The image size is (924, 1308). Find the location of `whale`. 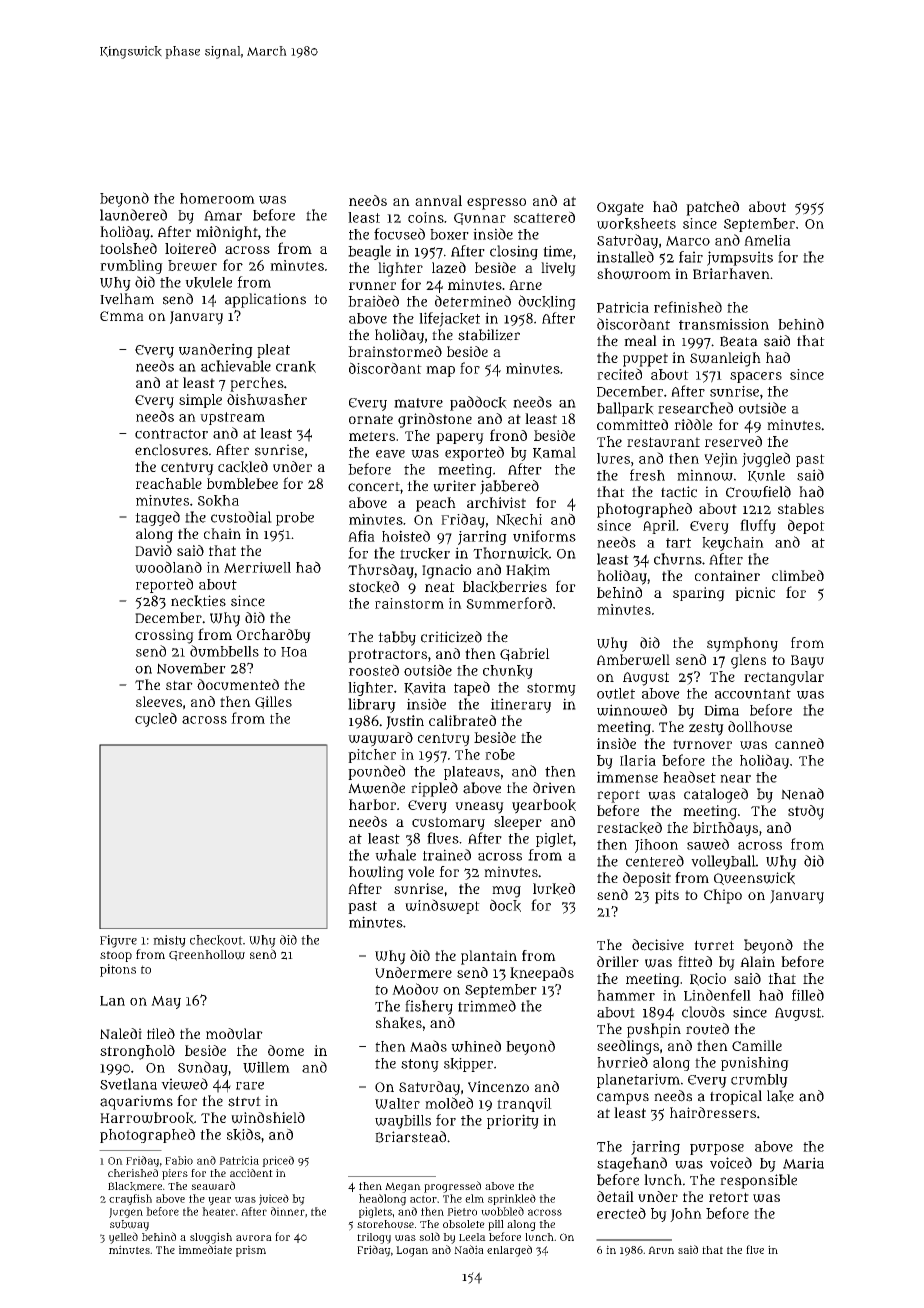

whale is located at coordinates (395, 855).
